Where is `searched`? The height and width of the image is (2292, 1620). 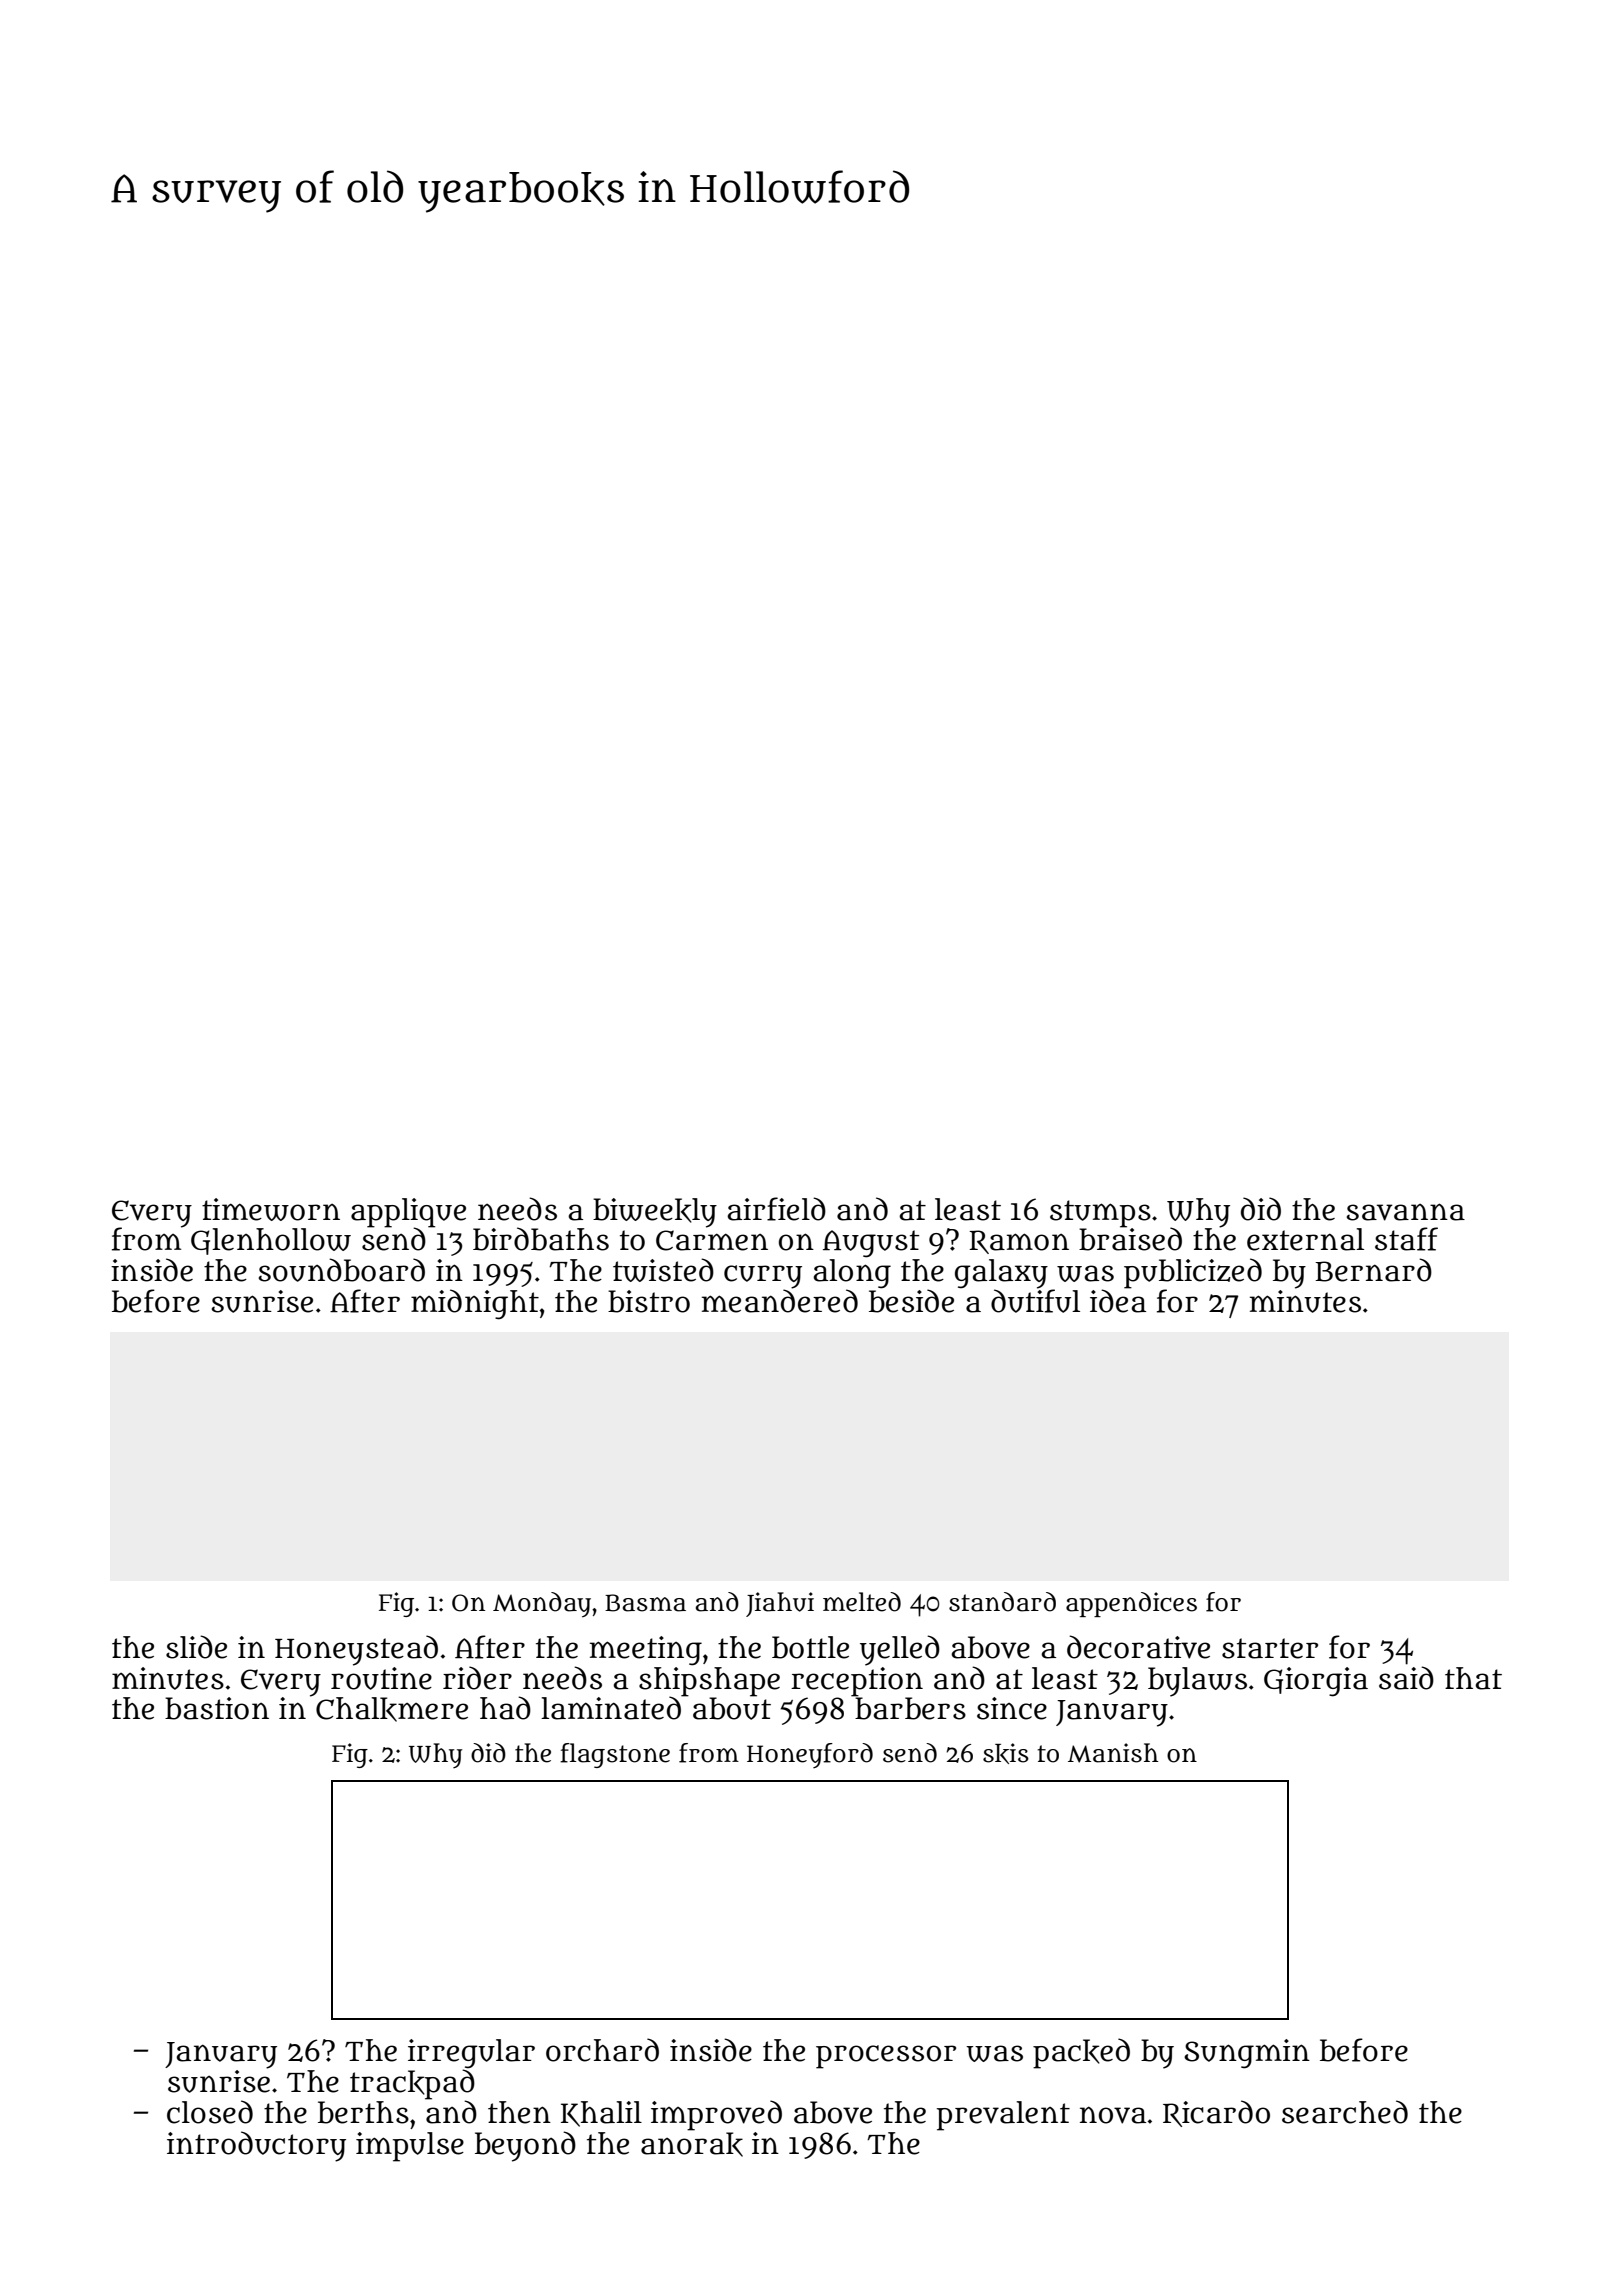
searched is located at coordinates (1345, 2112).
